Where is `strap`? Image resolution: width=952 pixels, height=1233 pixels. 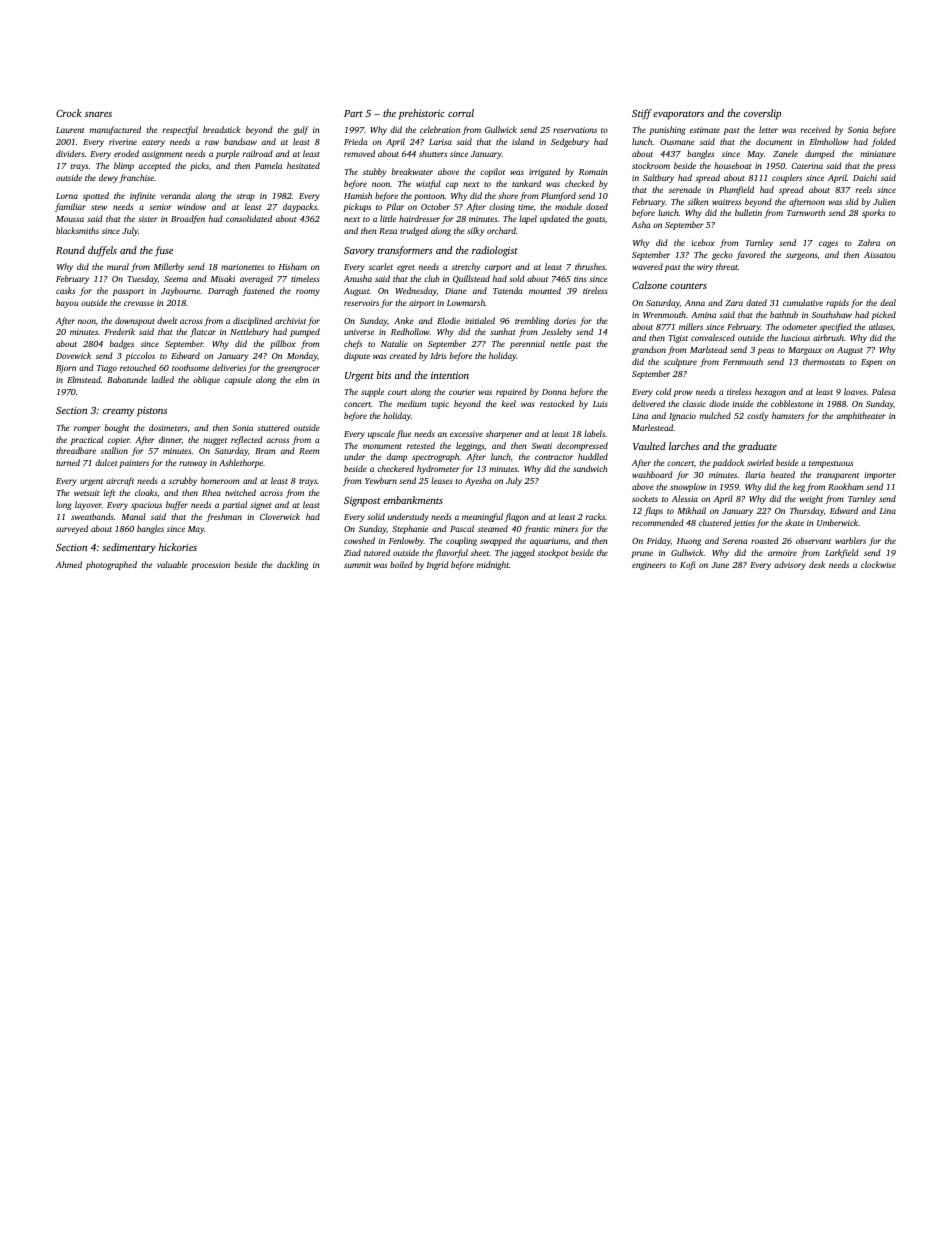 strap is located at coordinates (245, 197).
